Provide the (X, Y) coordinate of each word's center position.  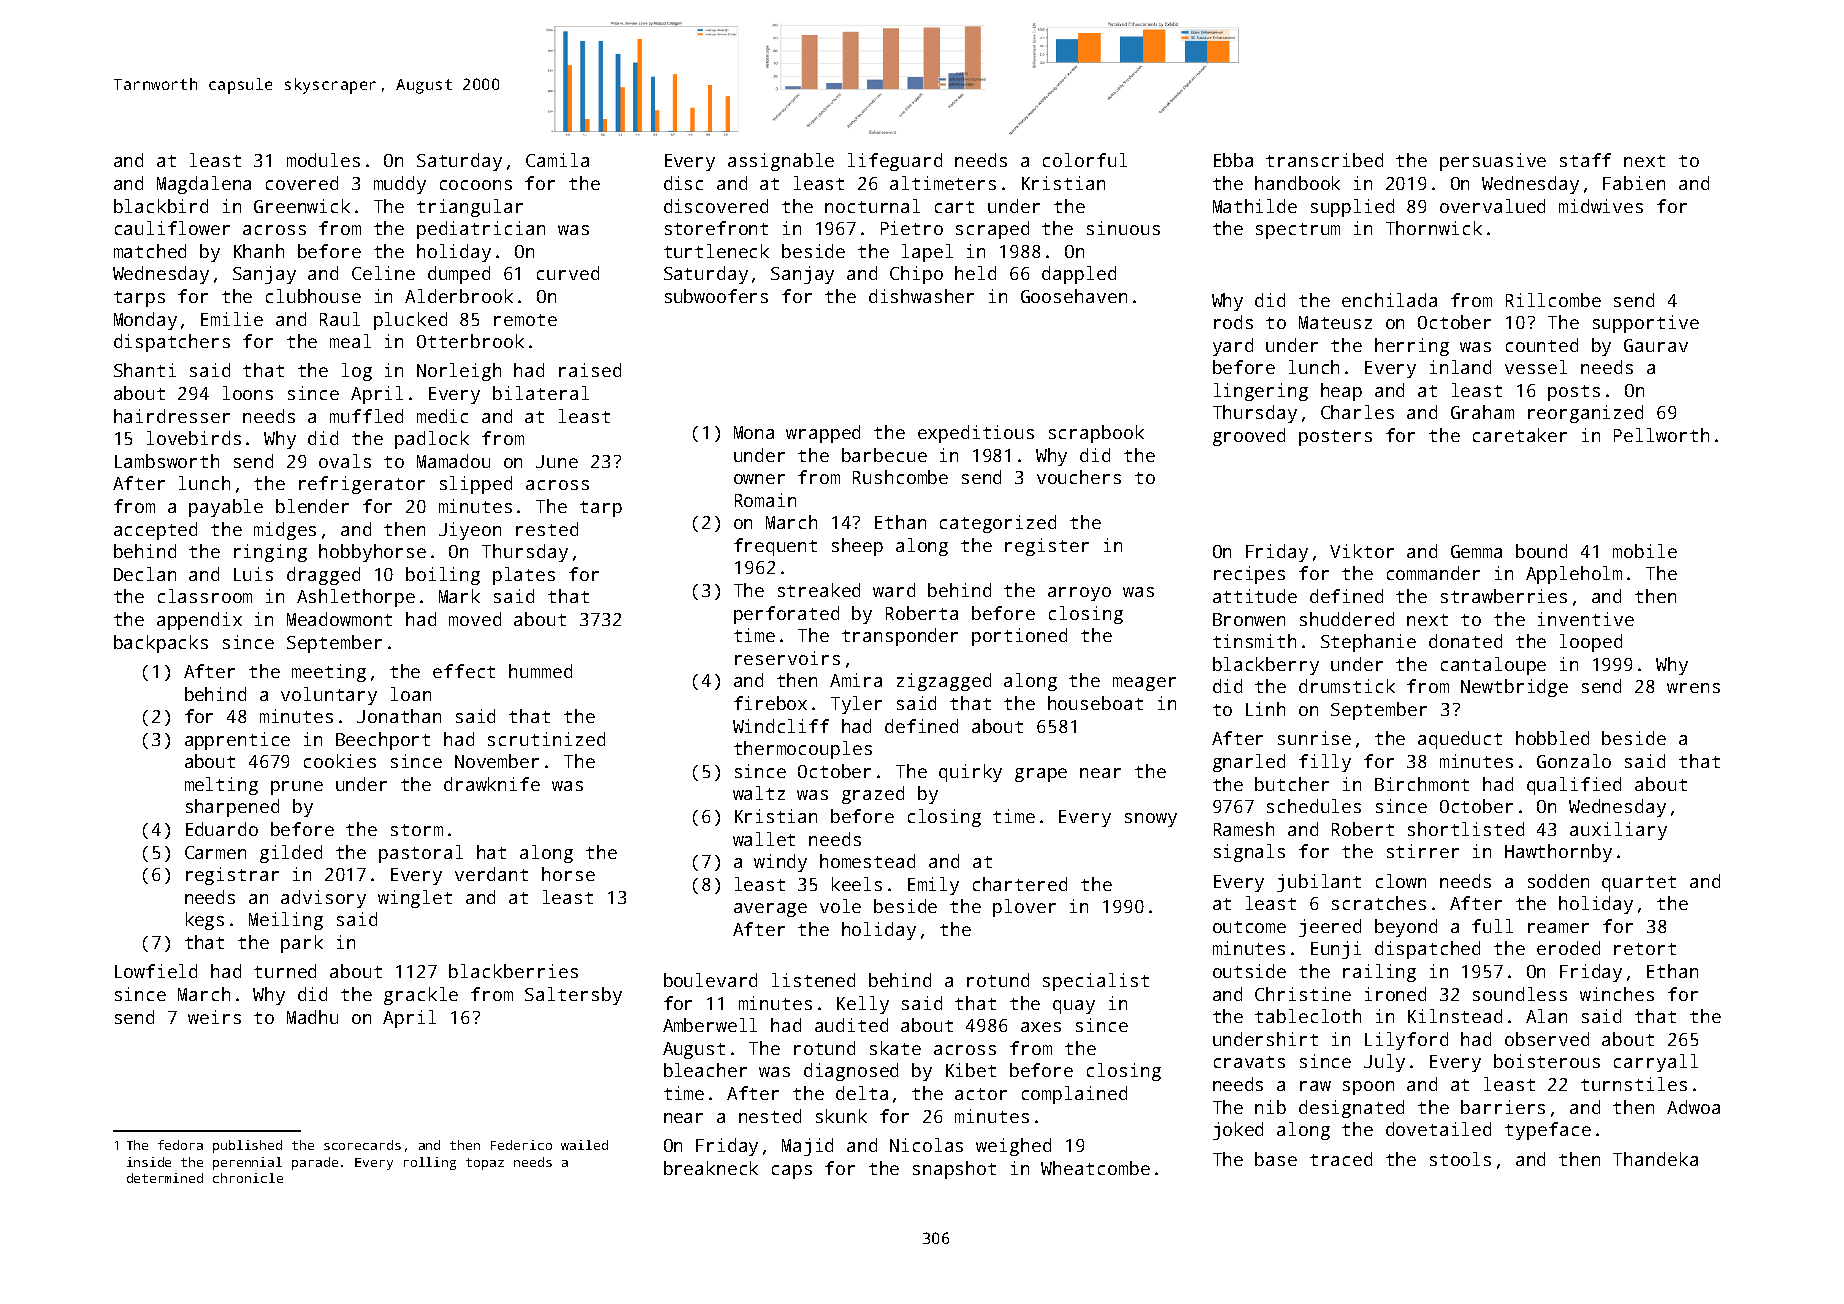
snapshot (954, 1170)
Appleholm (1574, 575)
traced (1341, 1159)
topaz (485, 1164)
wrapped (823, 434)
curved (568, 273)
